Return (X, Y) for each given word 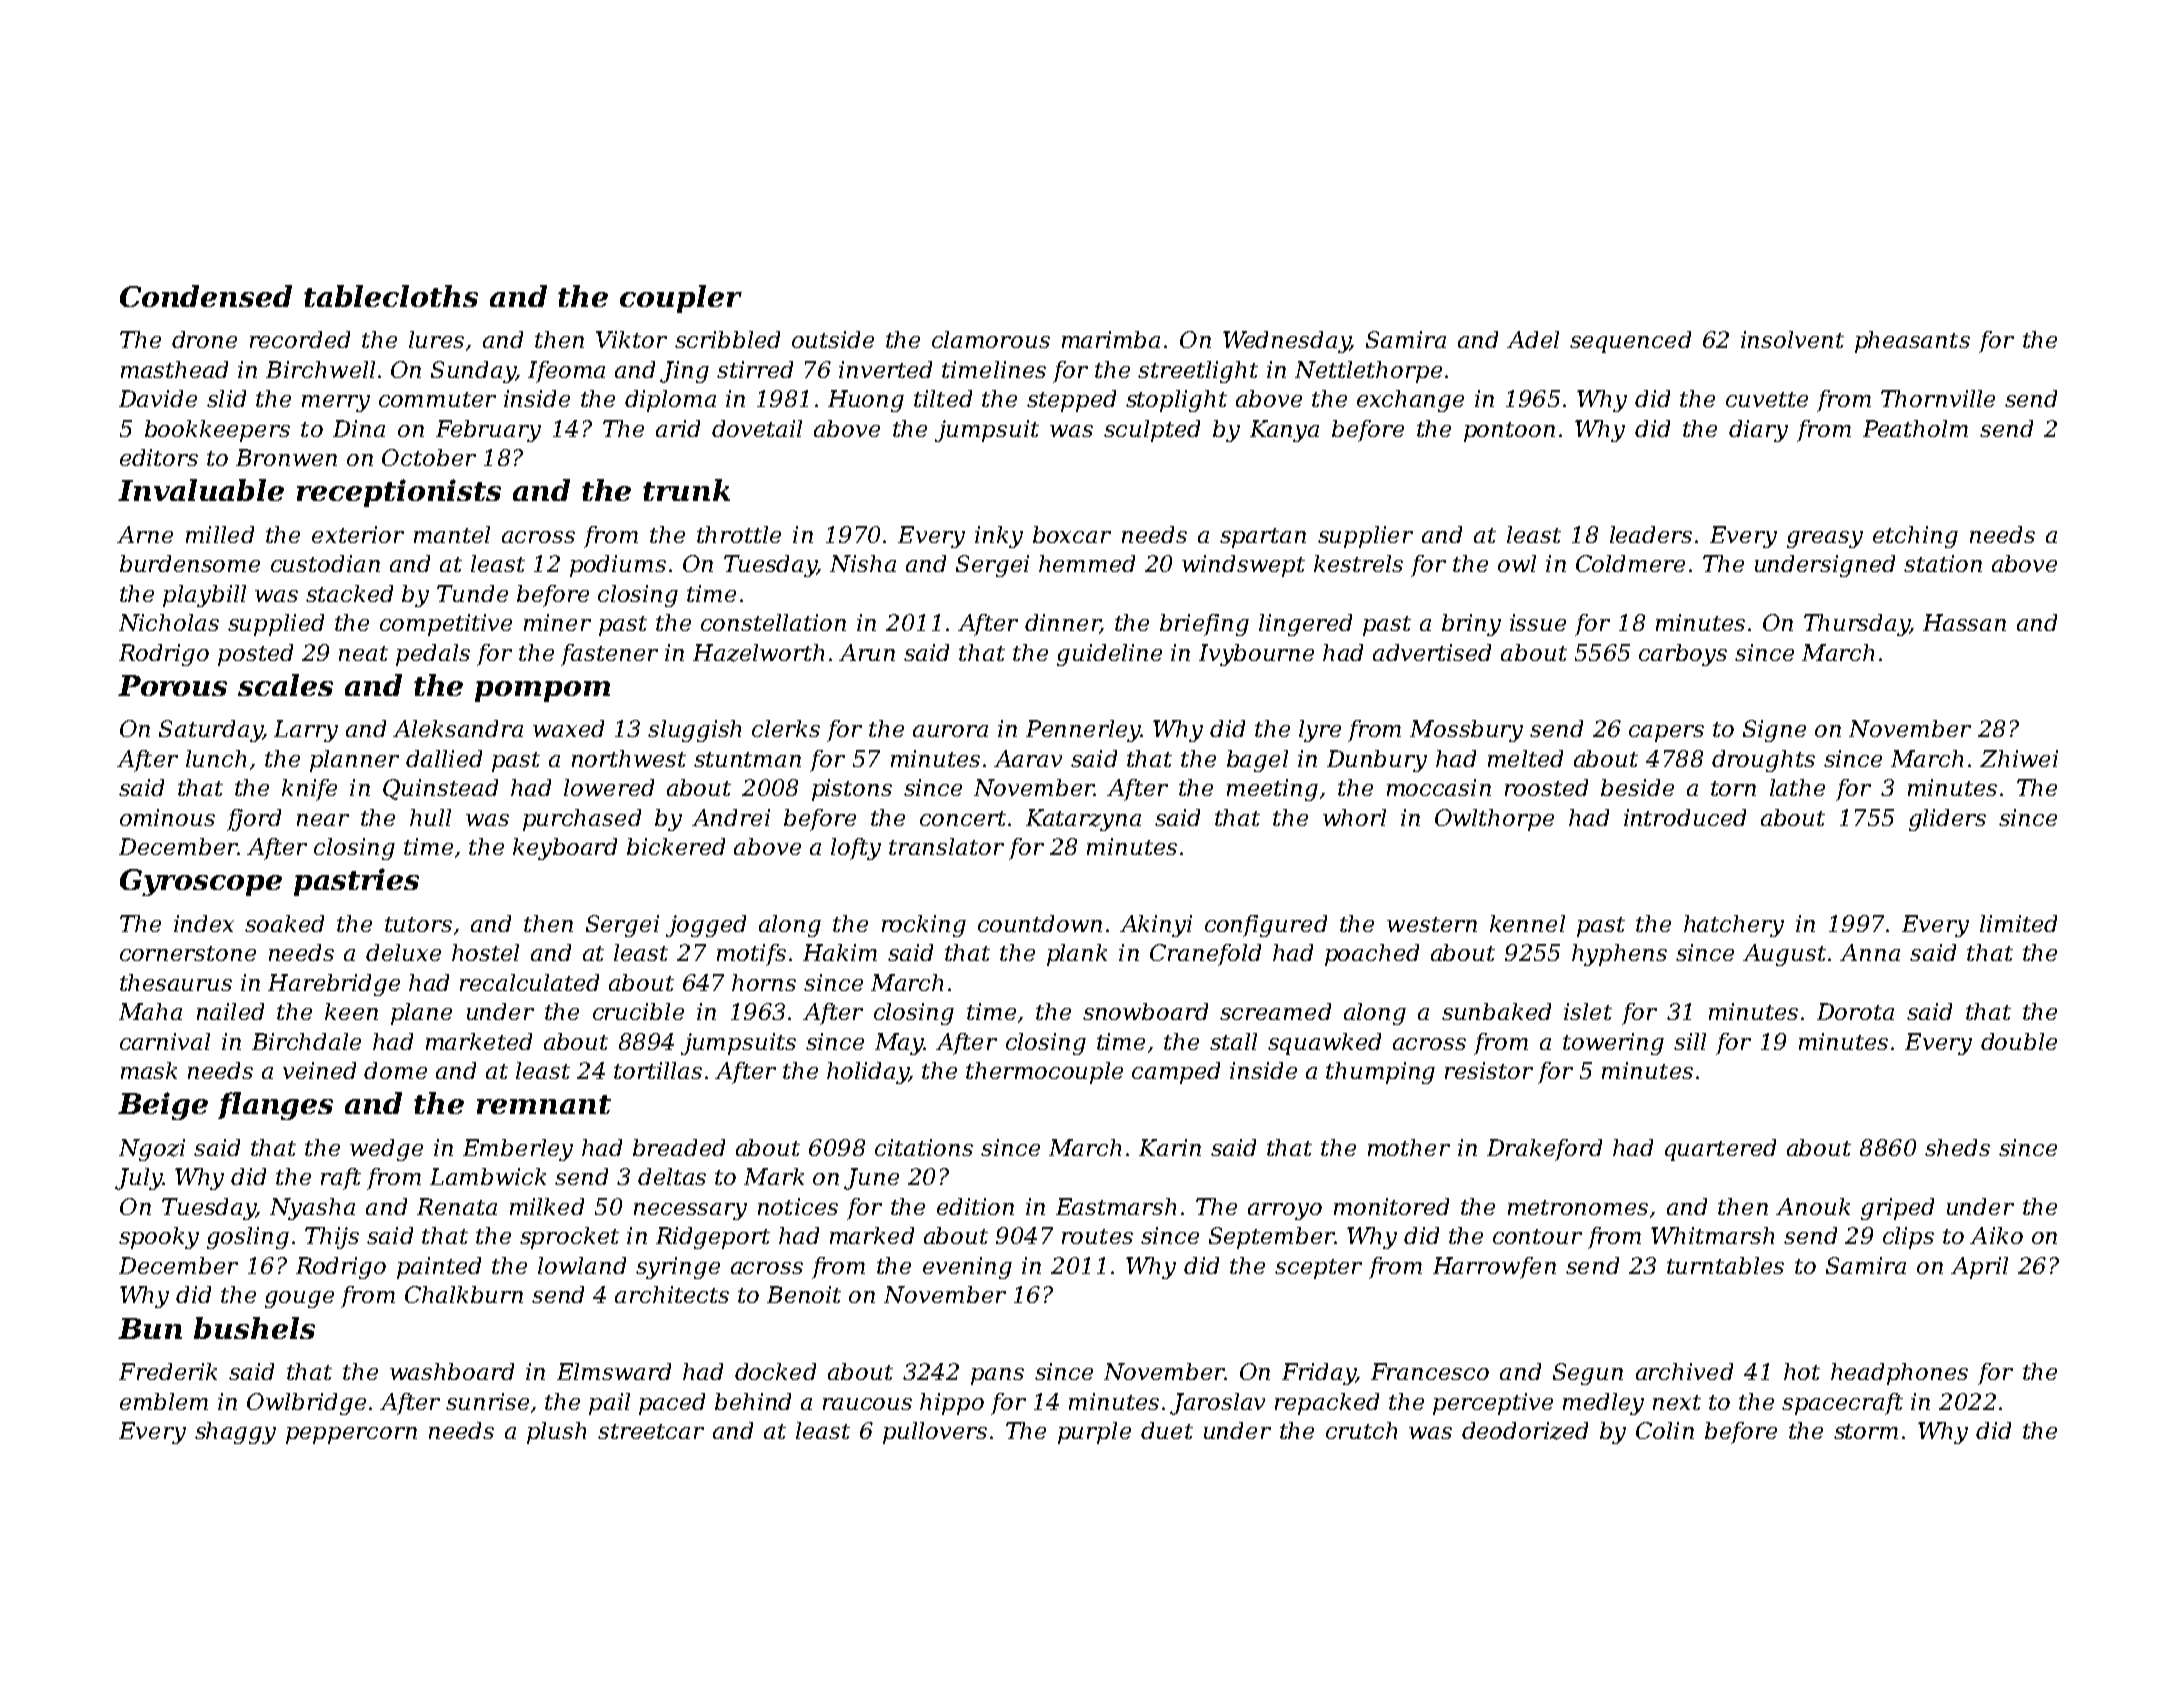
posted (255, 655)
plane (421, 1014)
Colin (1665, 1430)
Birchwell (320, 369)
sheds (1957, 1147)
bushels (254, 1328)
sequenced (1630, 342)
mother (1409, 1147)
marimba (1111, 339)
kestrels (1358, 563)
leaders (1651, 534)
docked (775, 1371)
